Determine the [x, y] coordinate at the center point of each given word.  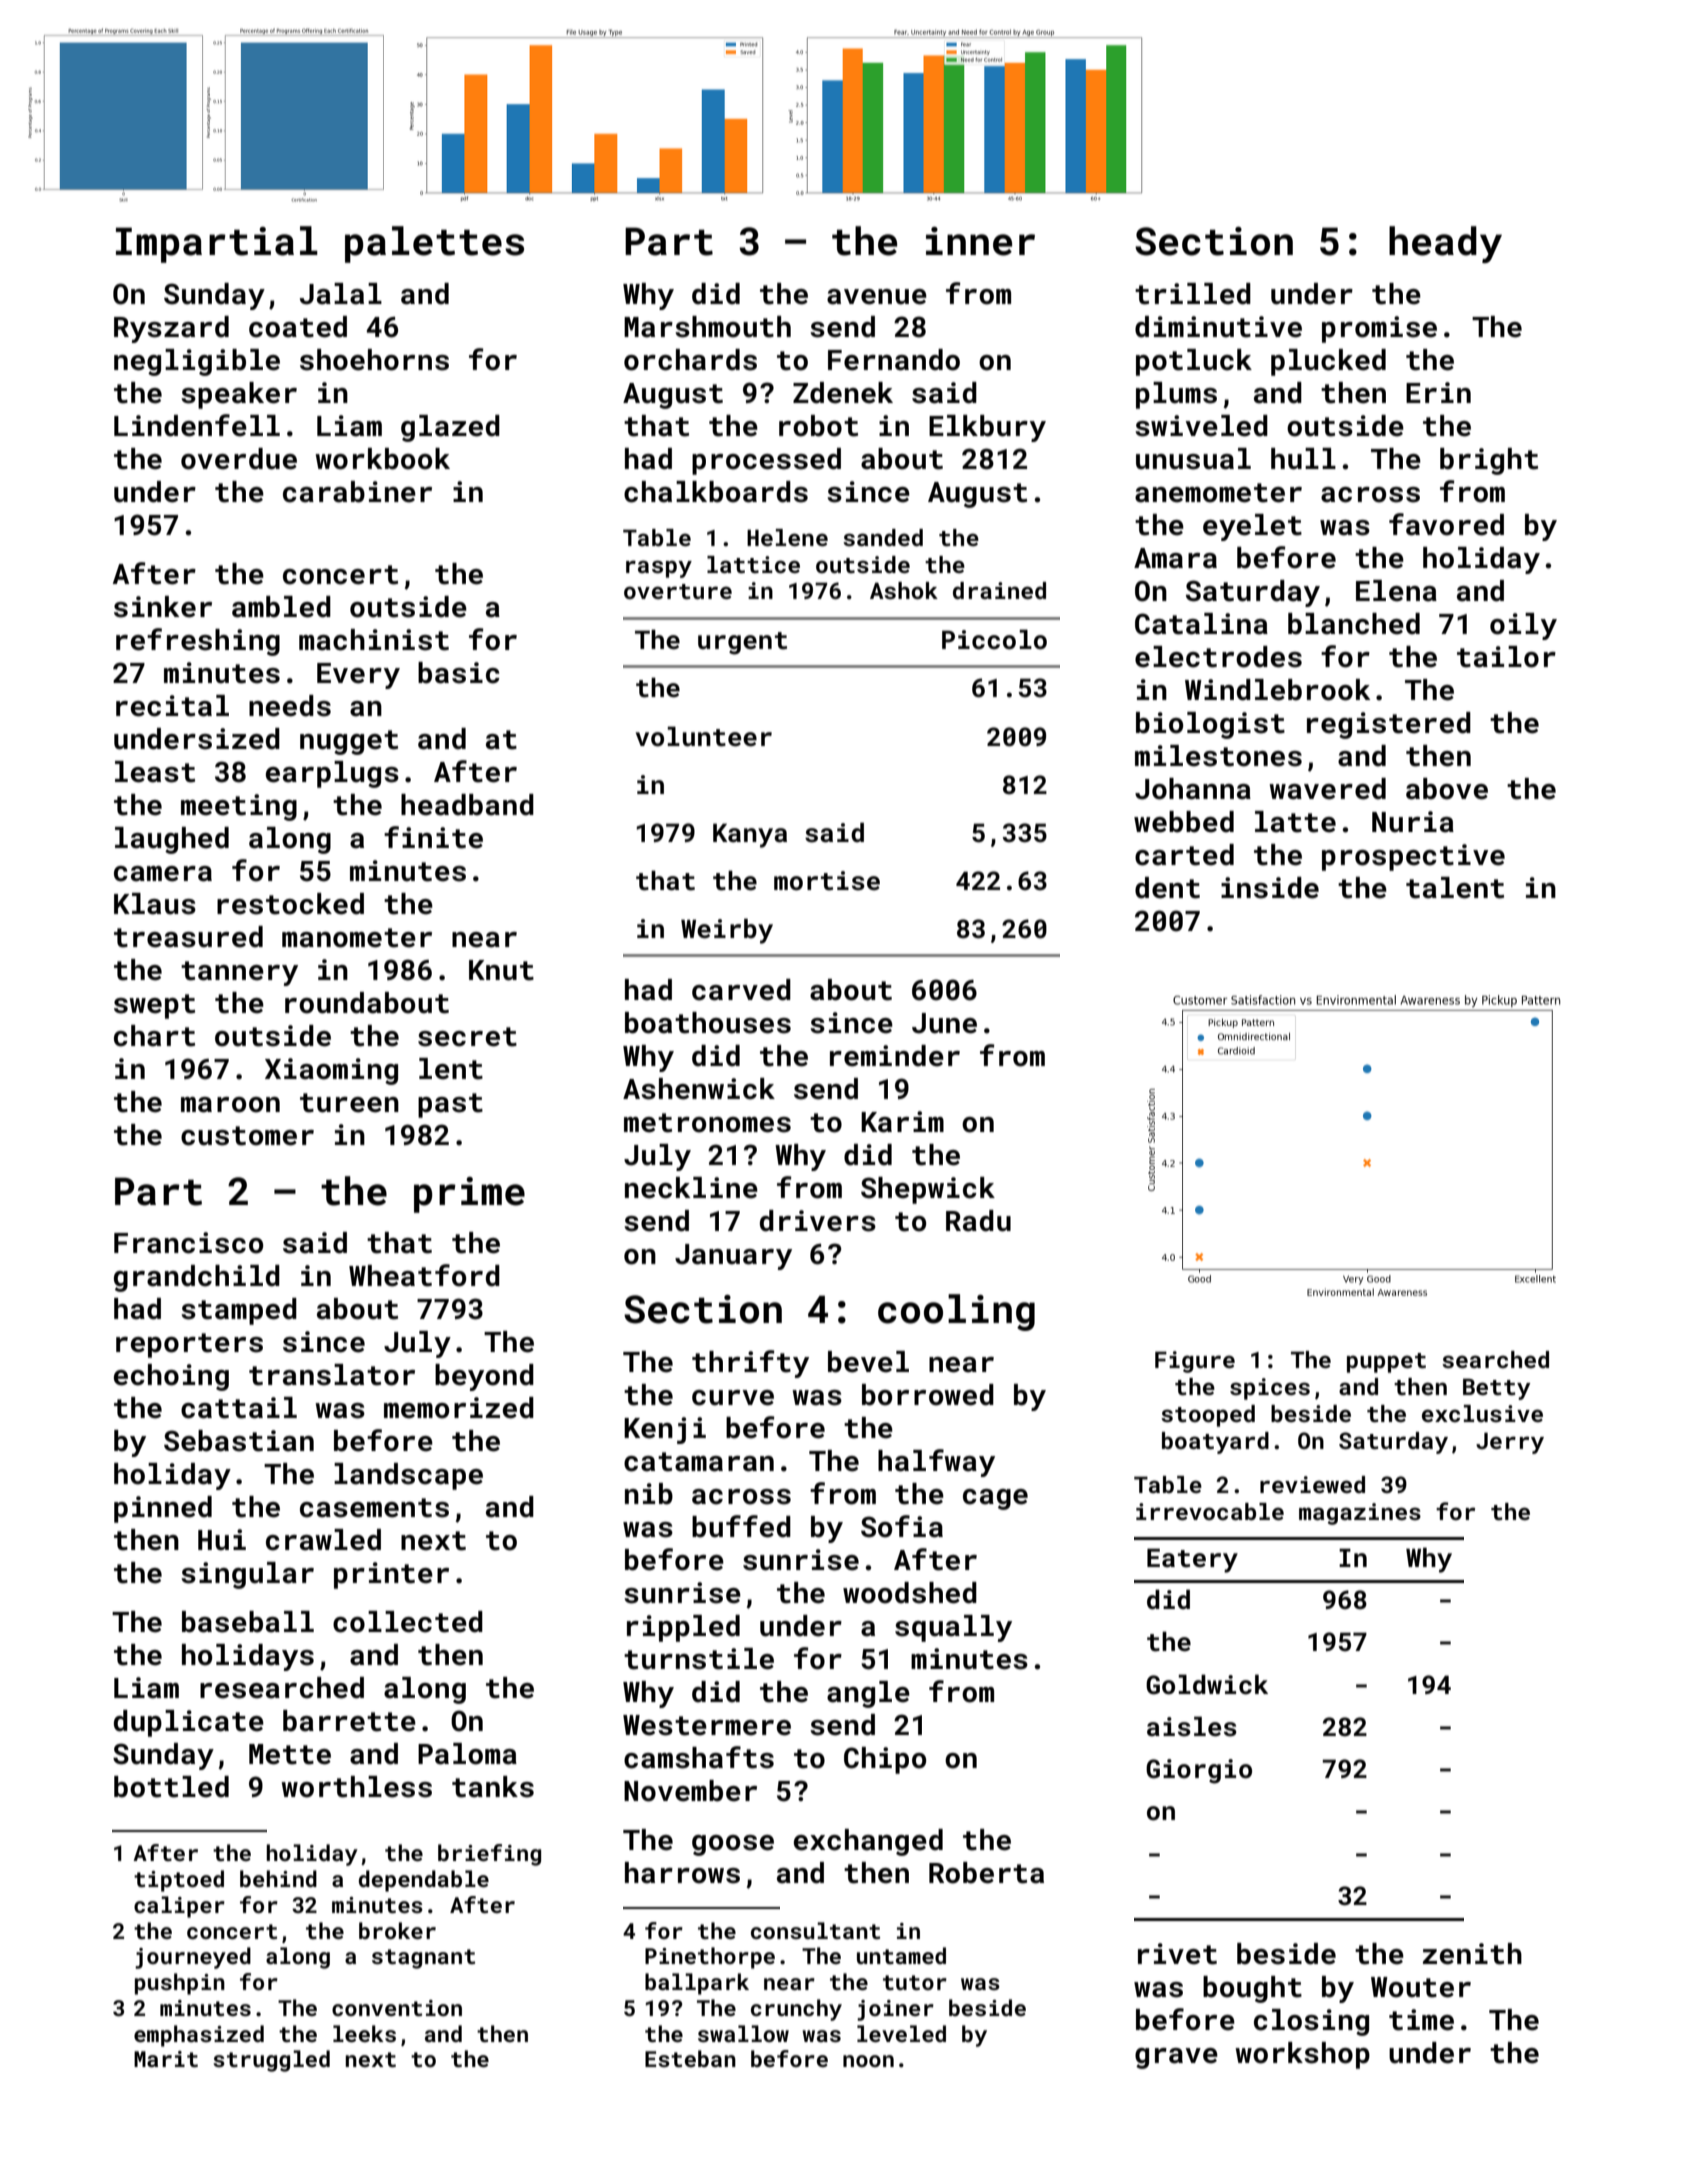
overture [678, 591]
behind [278, 1878]
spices [1270, 1389]
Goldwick [1207, 1684]
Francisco [188, 1243]
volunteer [704, 736]
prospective [1413, 857]
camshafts [699, 1757]
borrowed [928, 1395]
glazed [450, 428]
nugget [349, 742]
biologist [1210, 725]
